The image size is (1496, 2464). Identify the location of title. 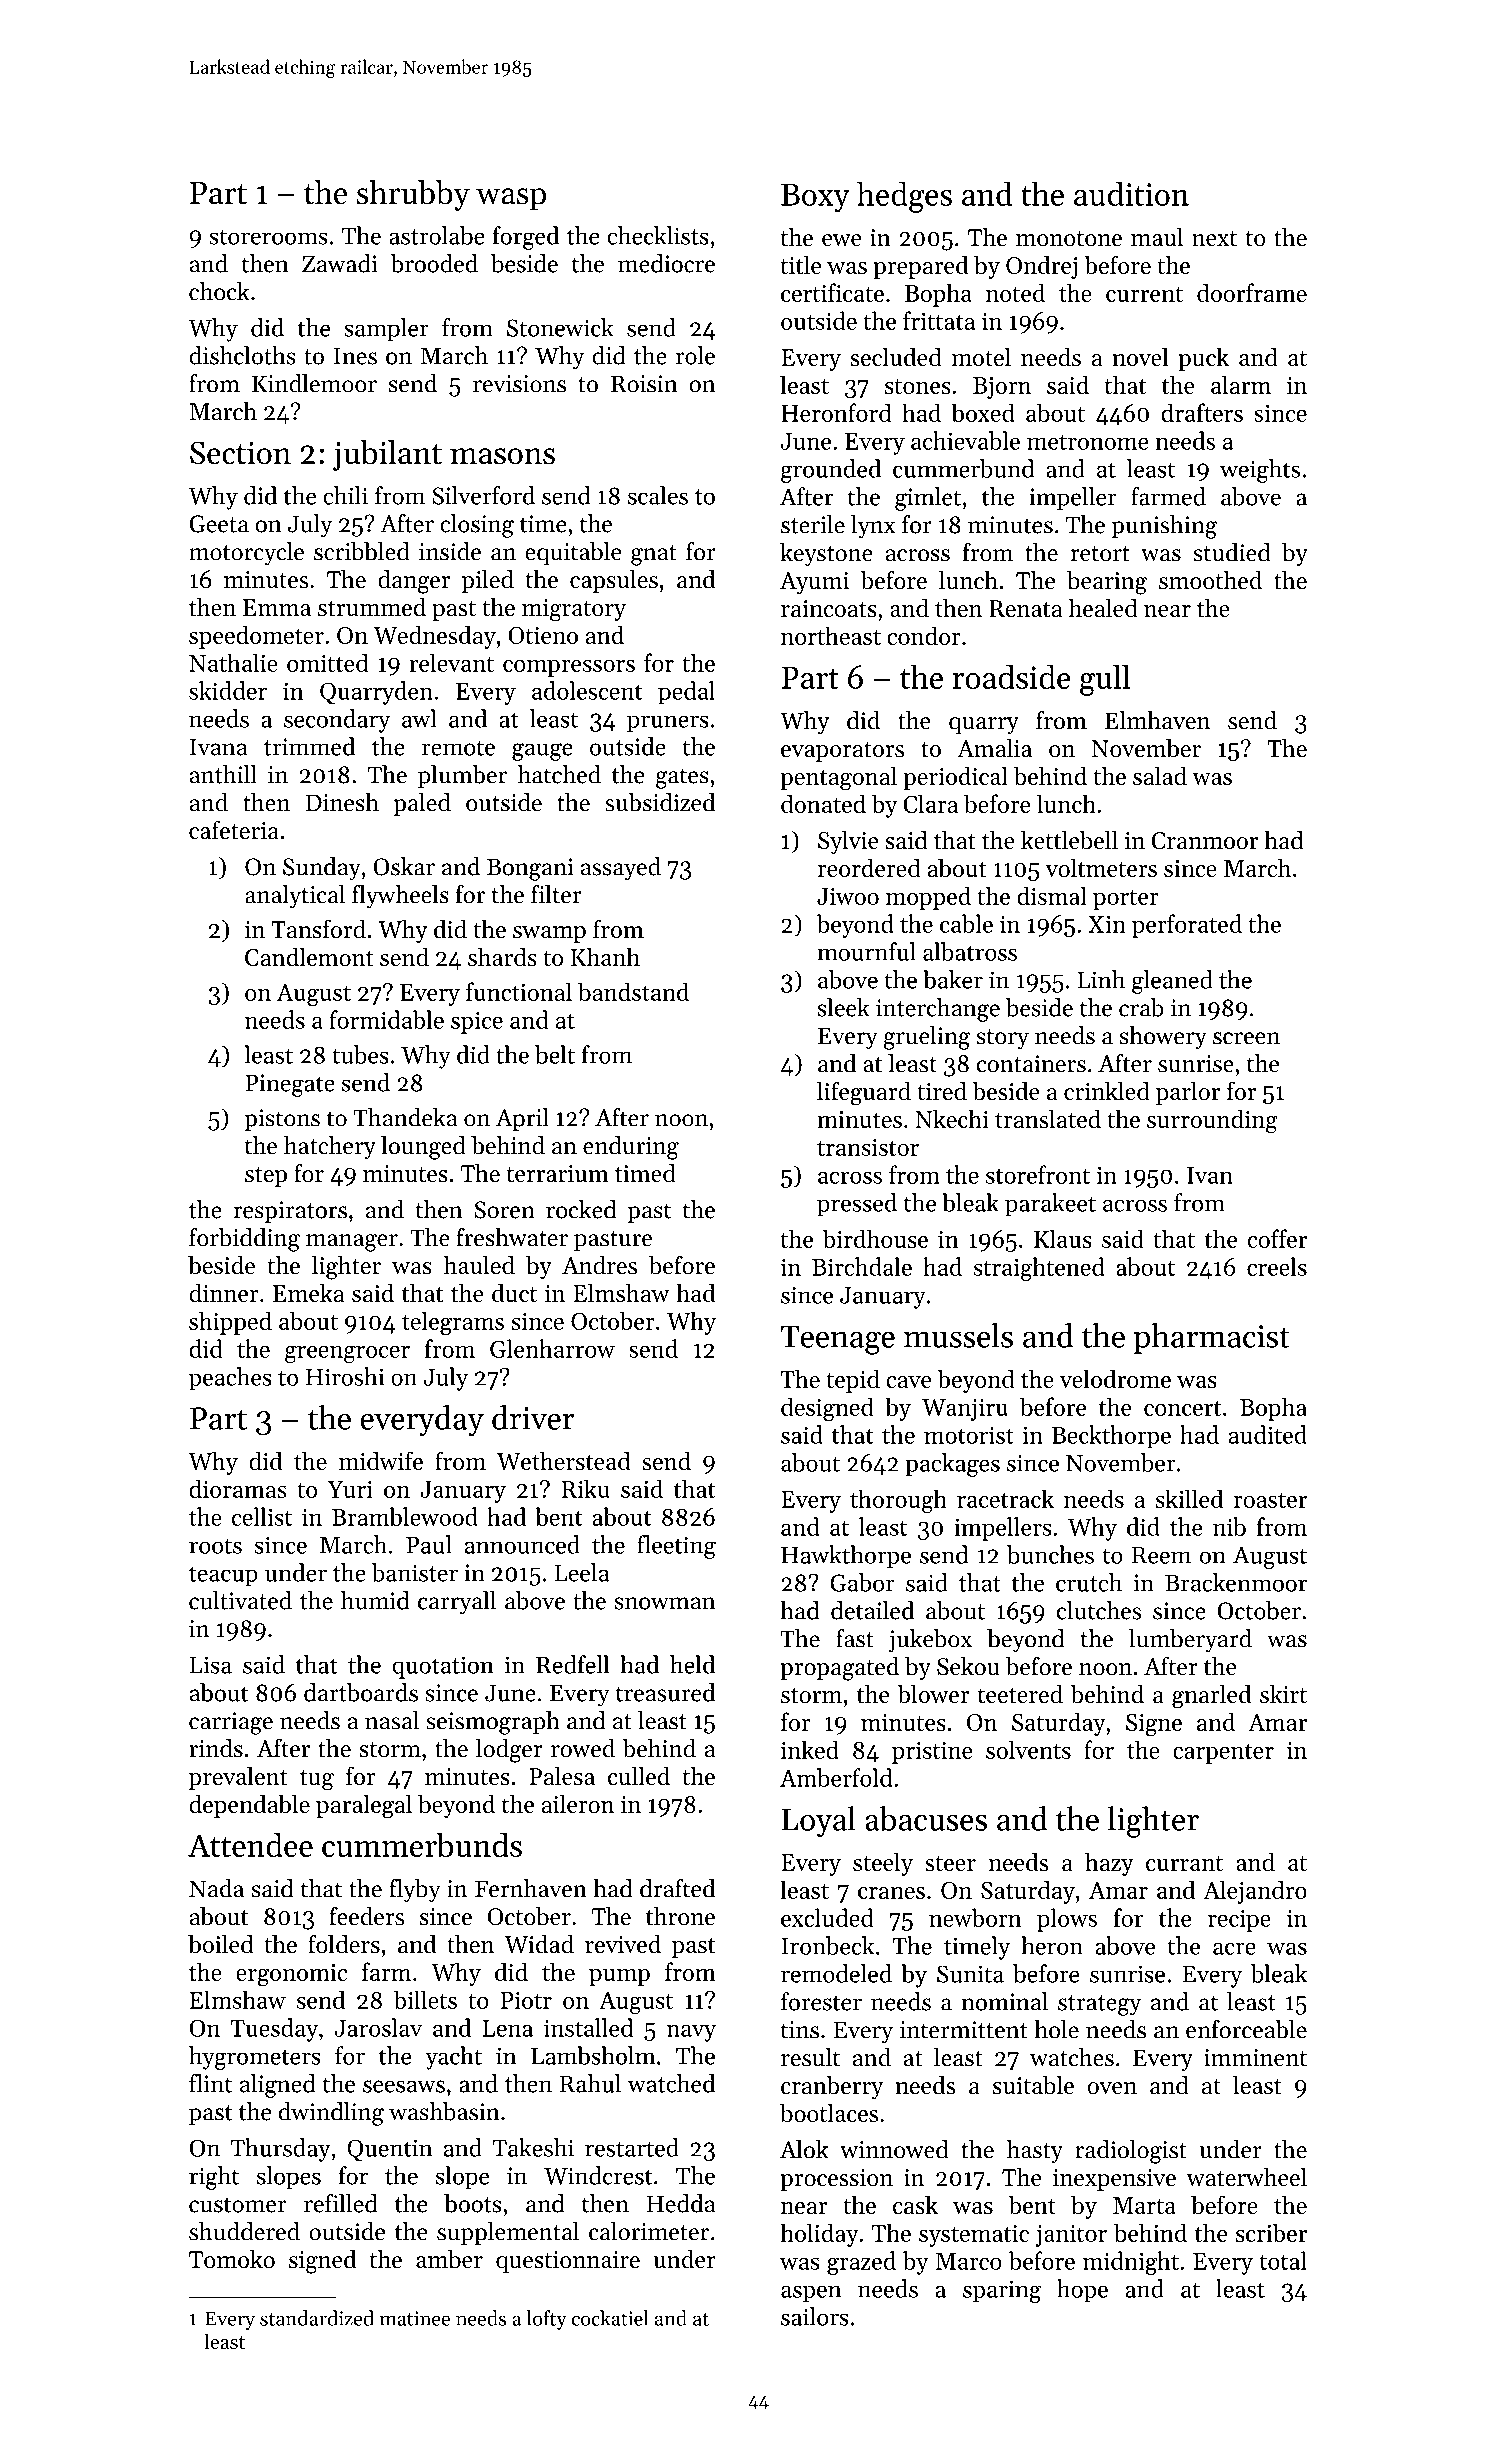
(801, 264).
